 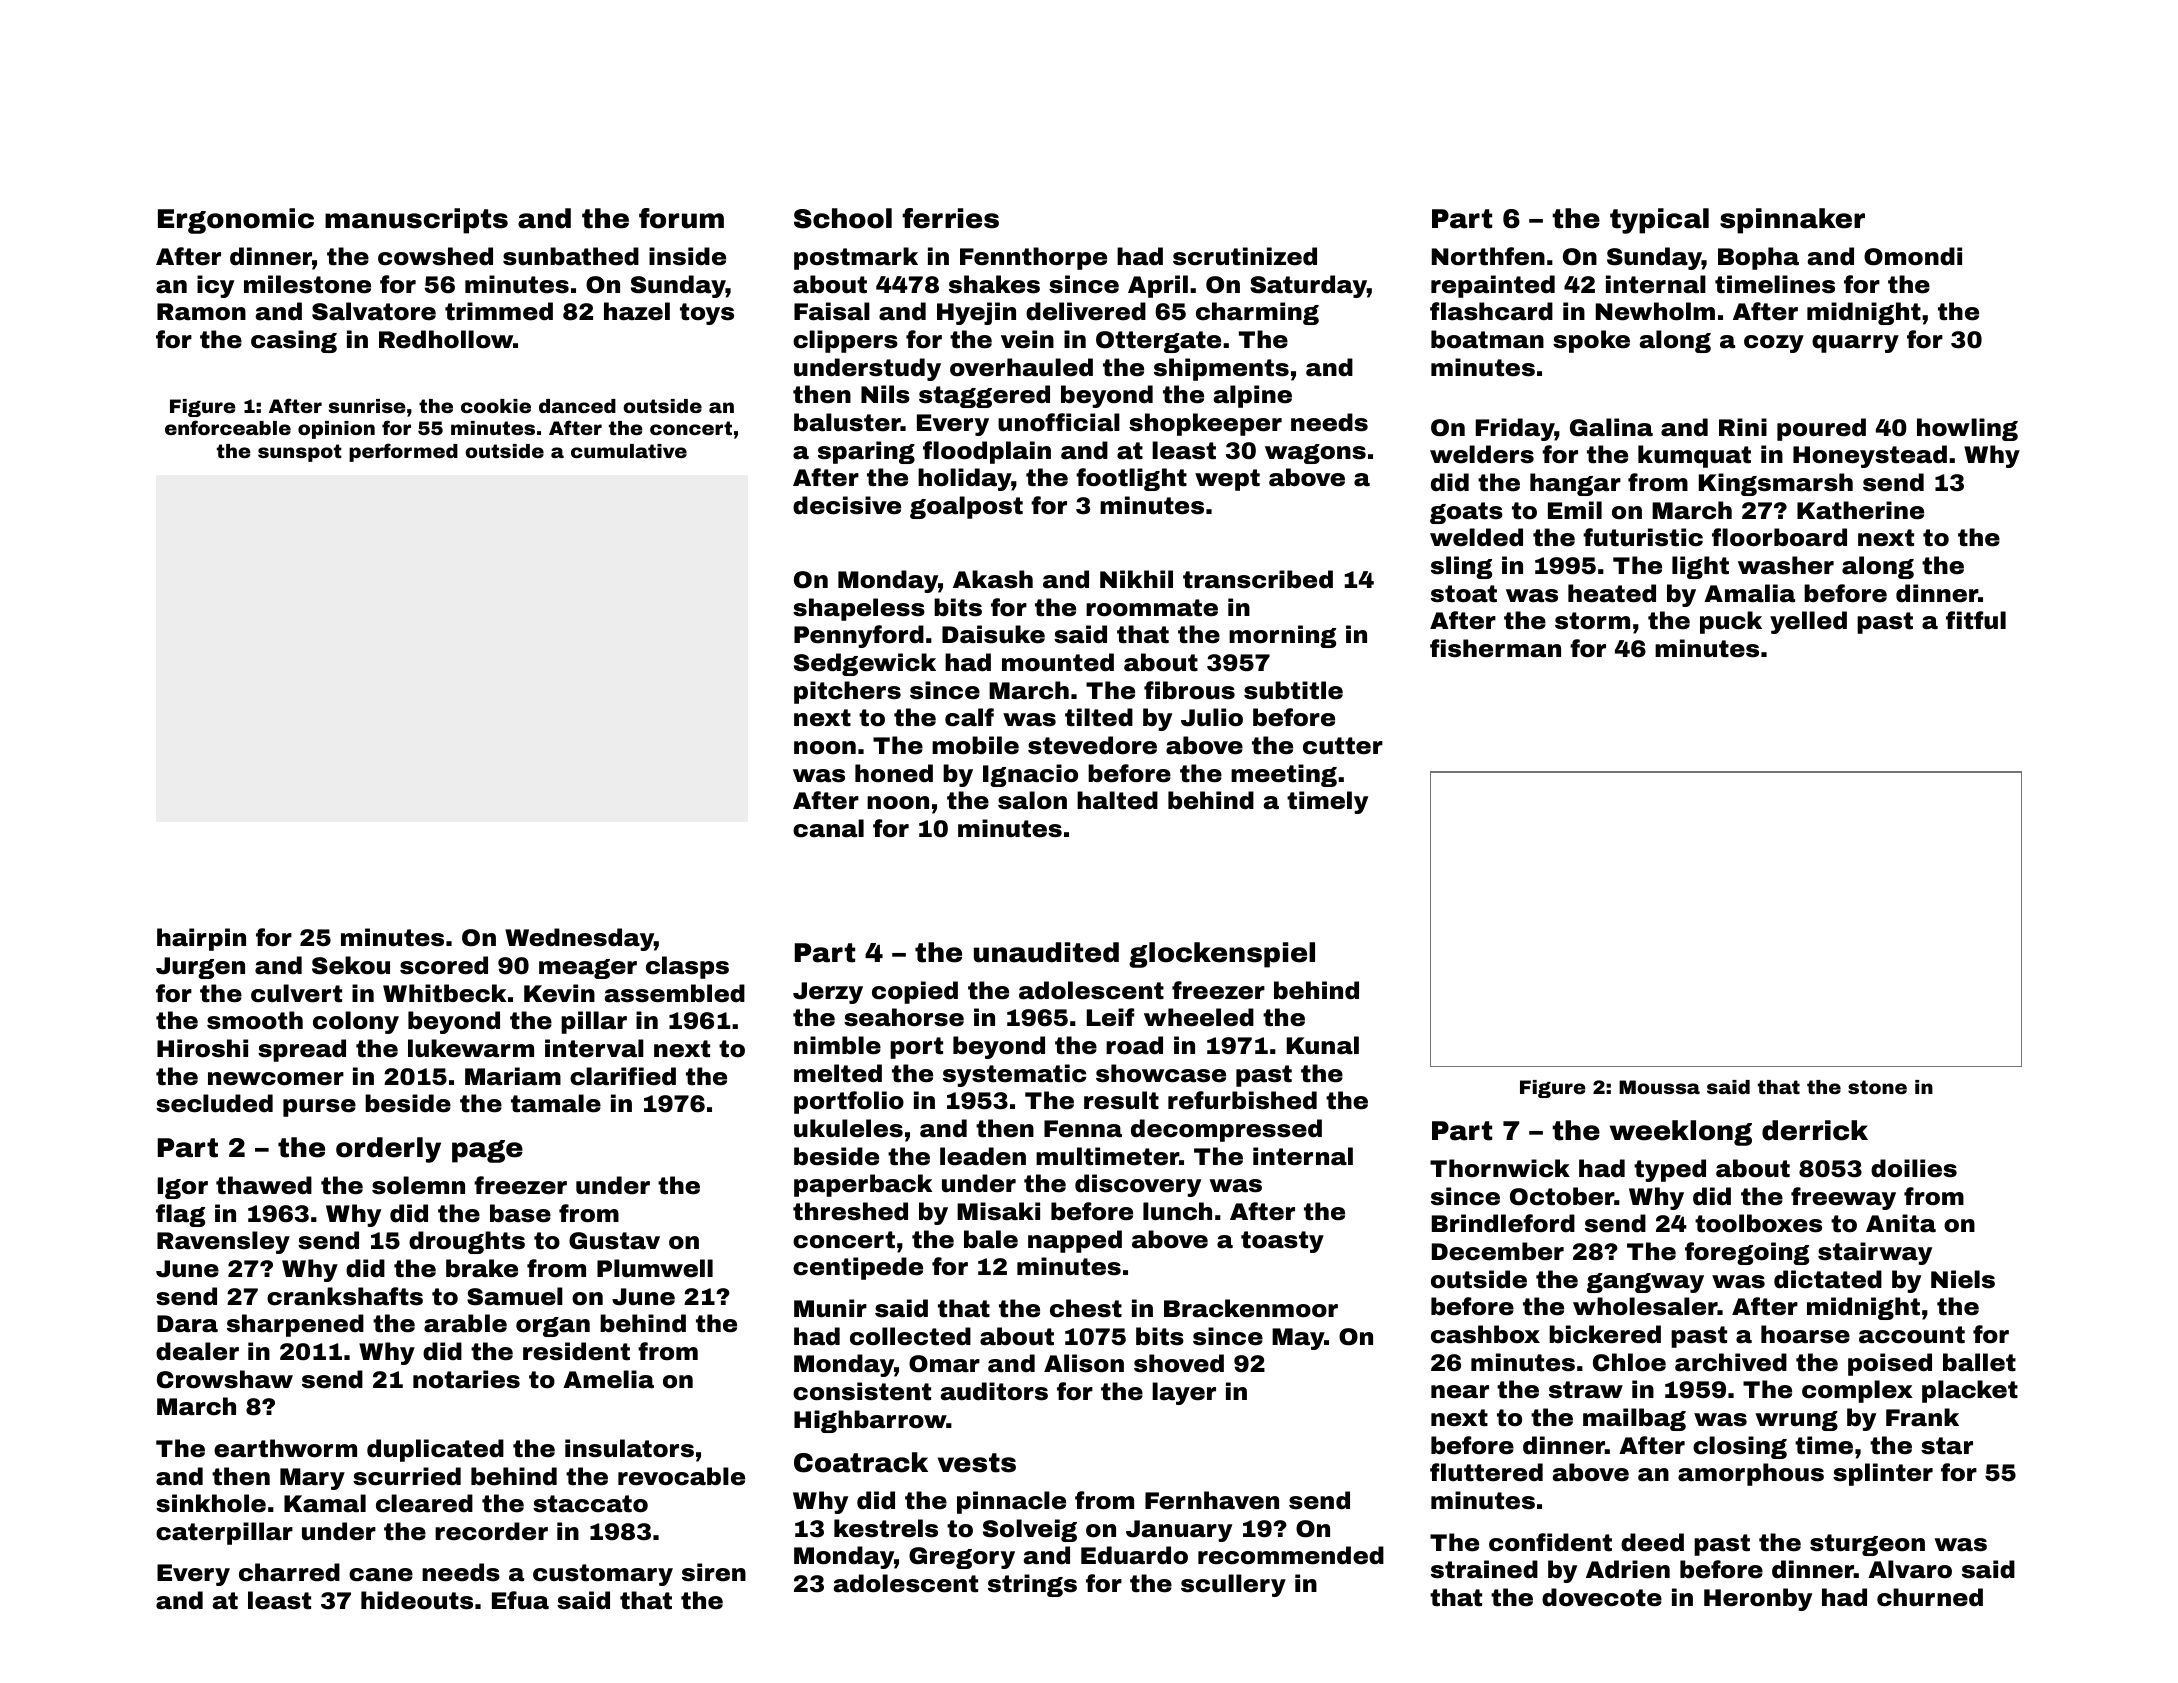 I want to click on spinnaker, so click(x=1792, y=221).
